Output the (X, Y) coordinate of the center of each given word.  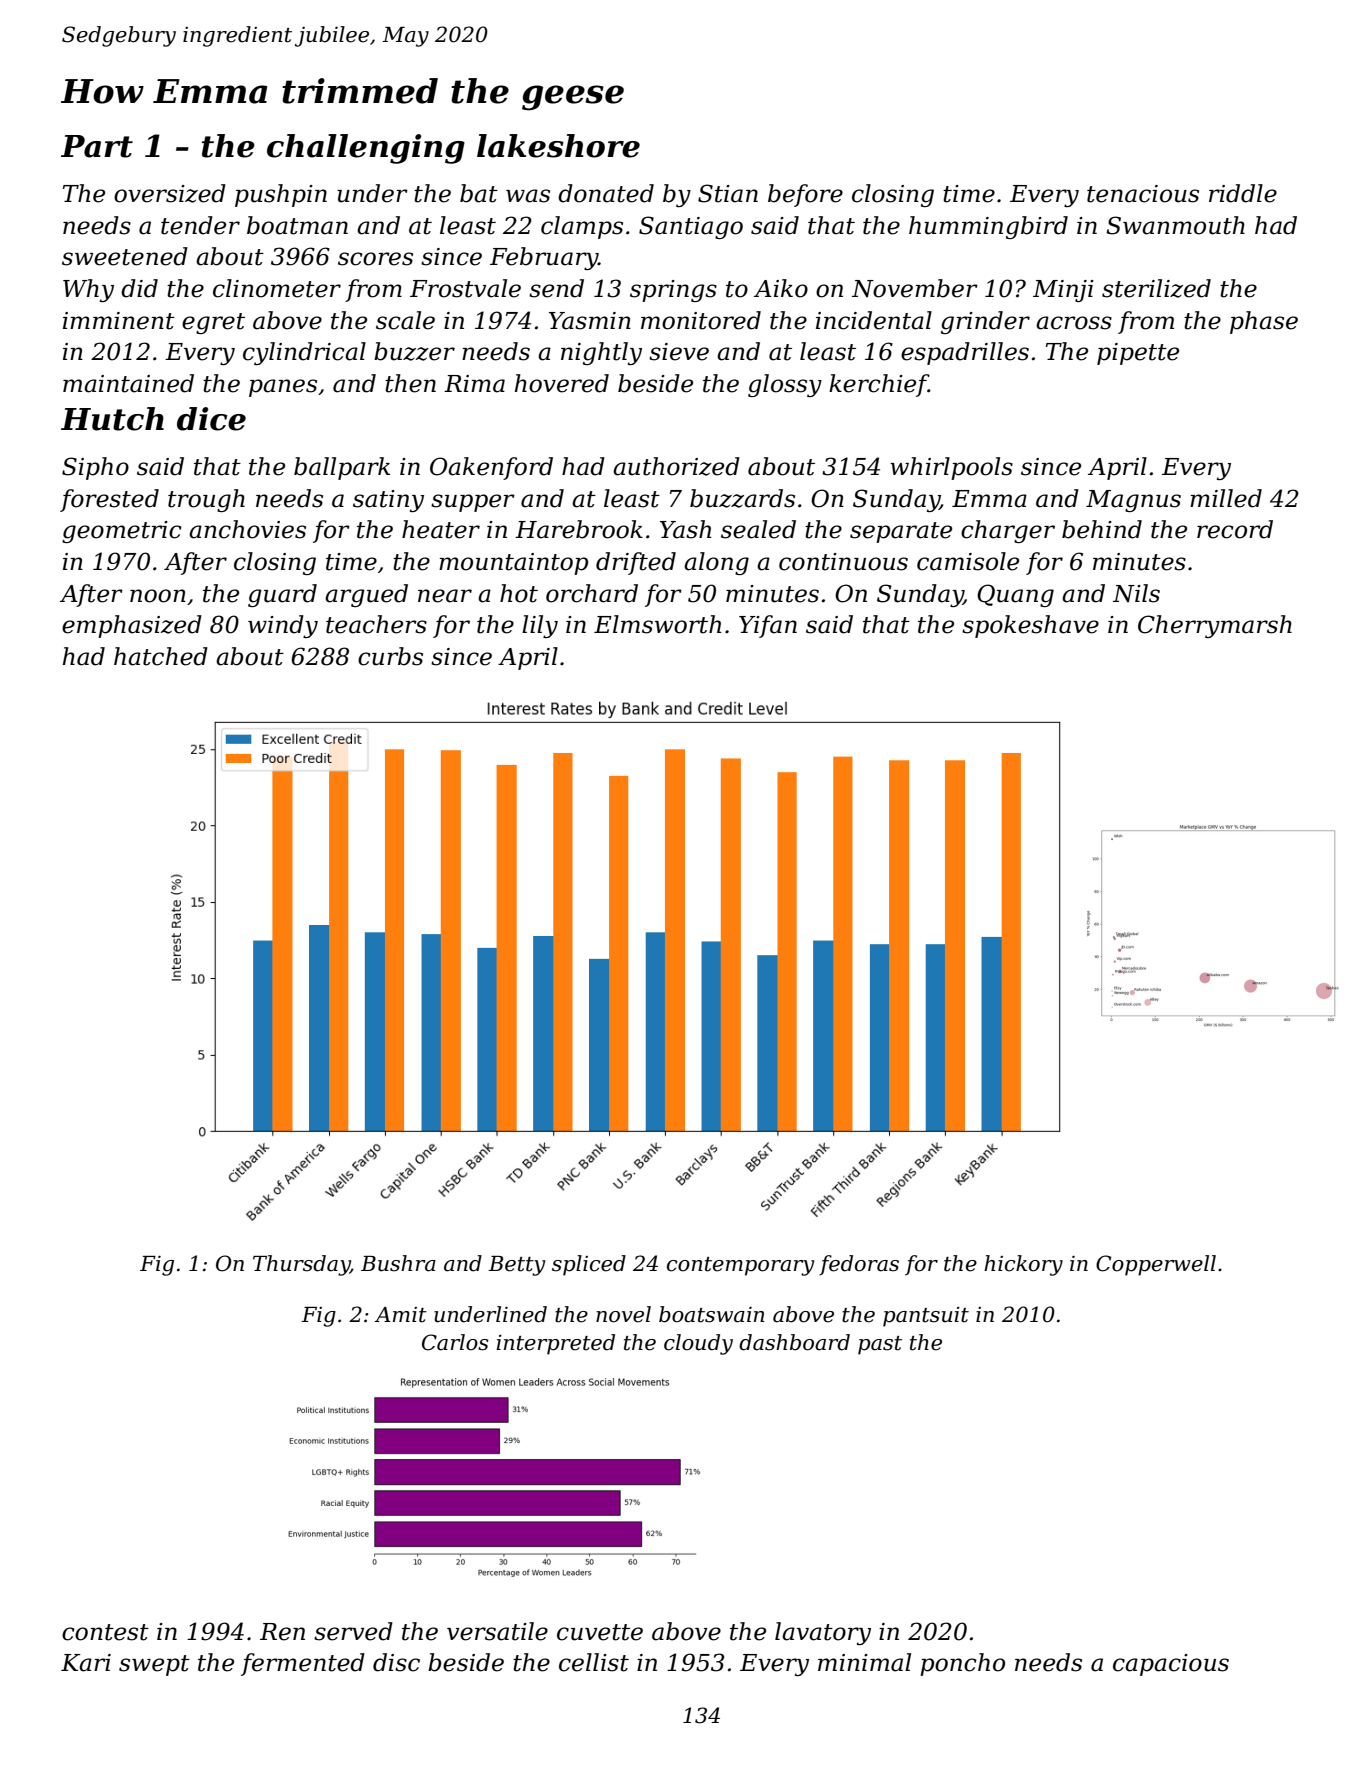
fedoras (859, 1265)
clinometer (277, 288)
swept (154, 1665)
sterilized (1156, 288)
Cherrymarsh (1215, 626)
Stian (728, 193)
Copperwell (1156, 1265)
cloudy (698, 1344)
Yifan (768, 626)
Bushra (398, 1263)
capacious (1171, 1665)
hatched (161, 656)
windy (283, 626)
